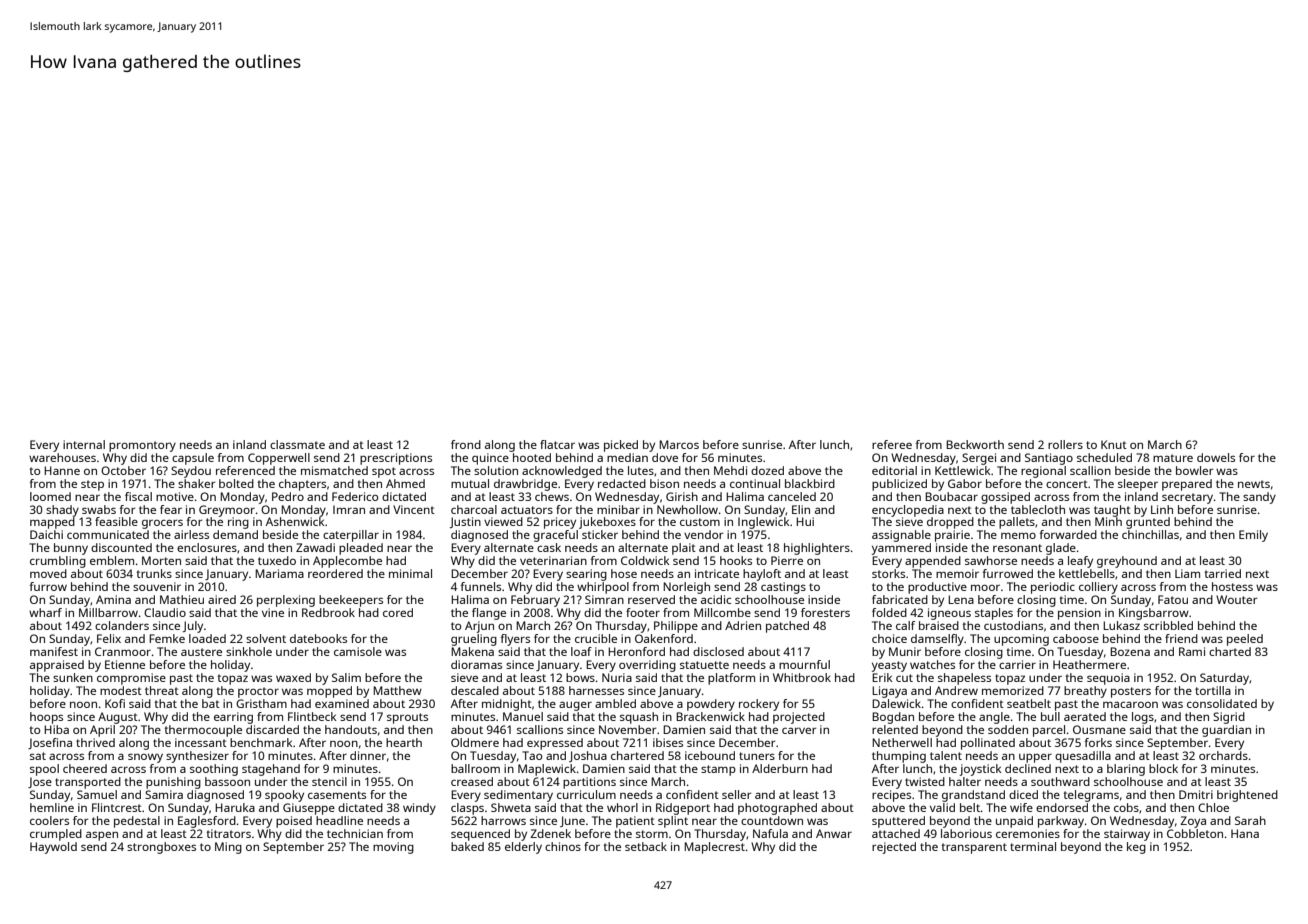  I want to click on bison, so click(664, 483).
